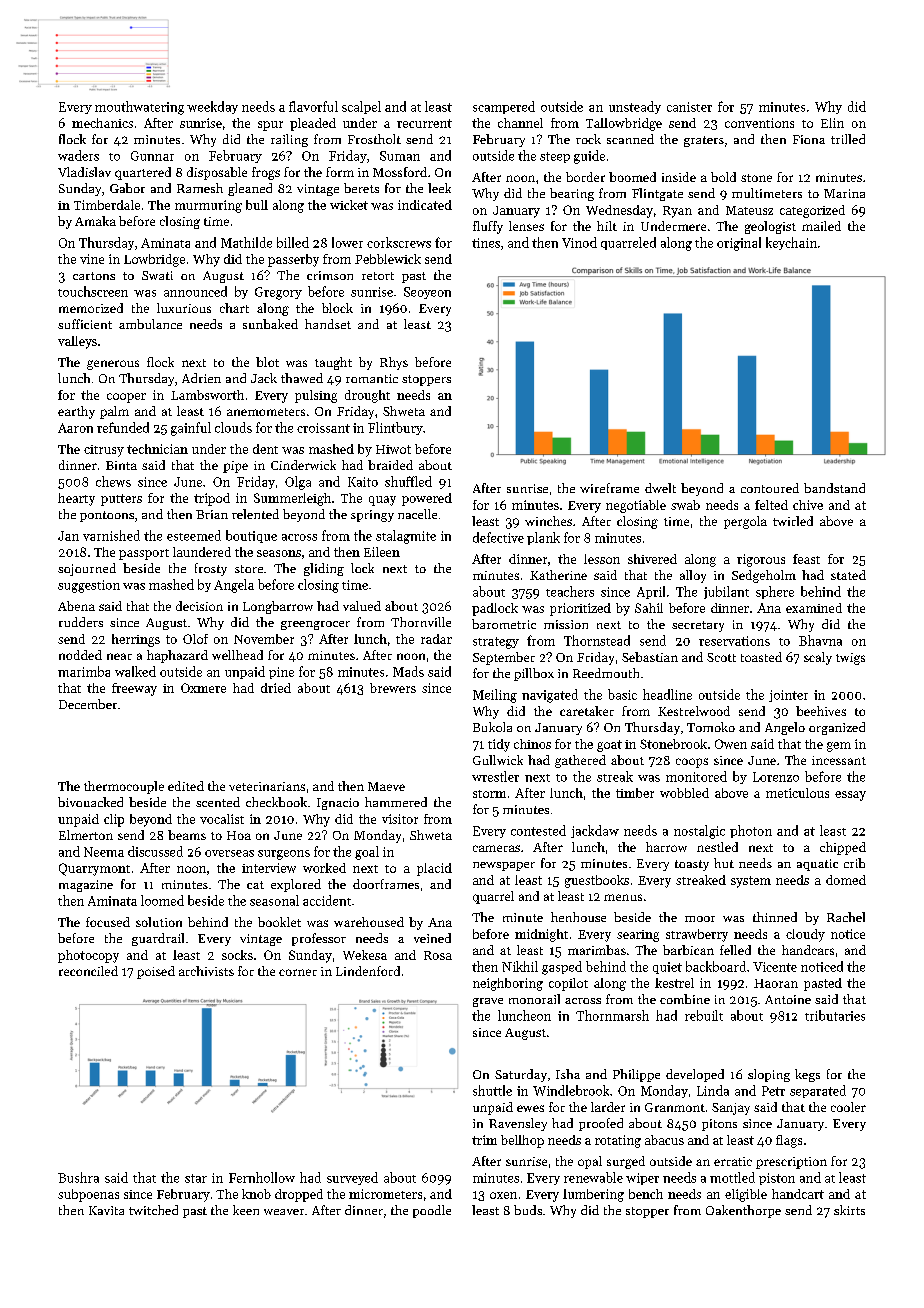  What do you see at coordinates (434, 869) in the document?
I see `placid` at bounding box center [434, 869].
